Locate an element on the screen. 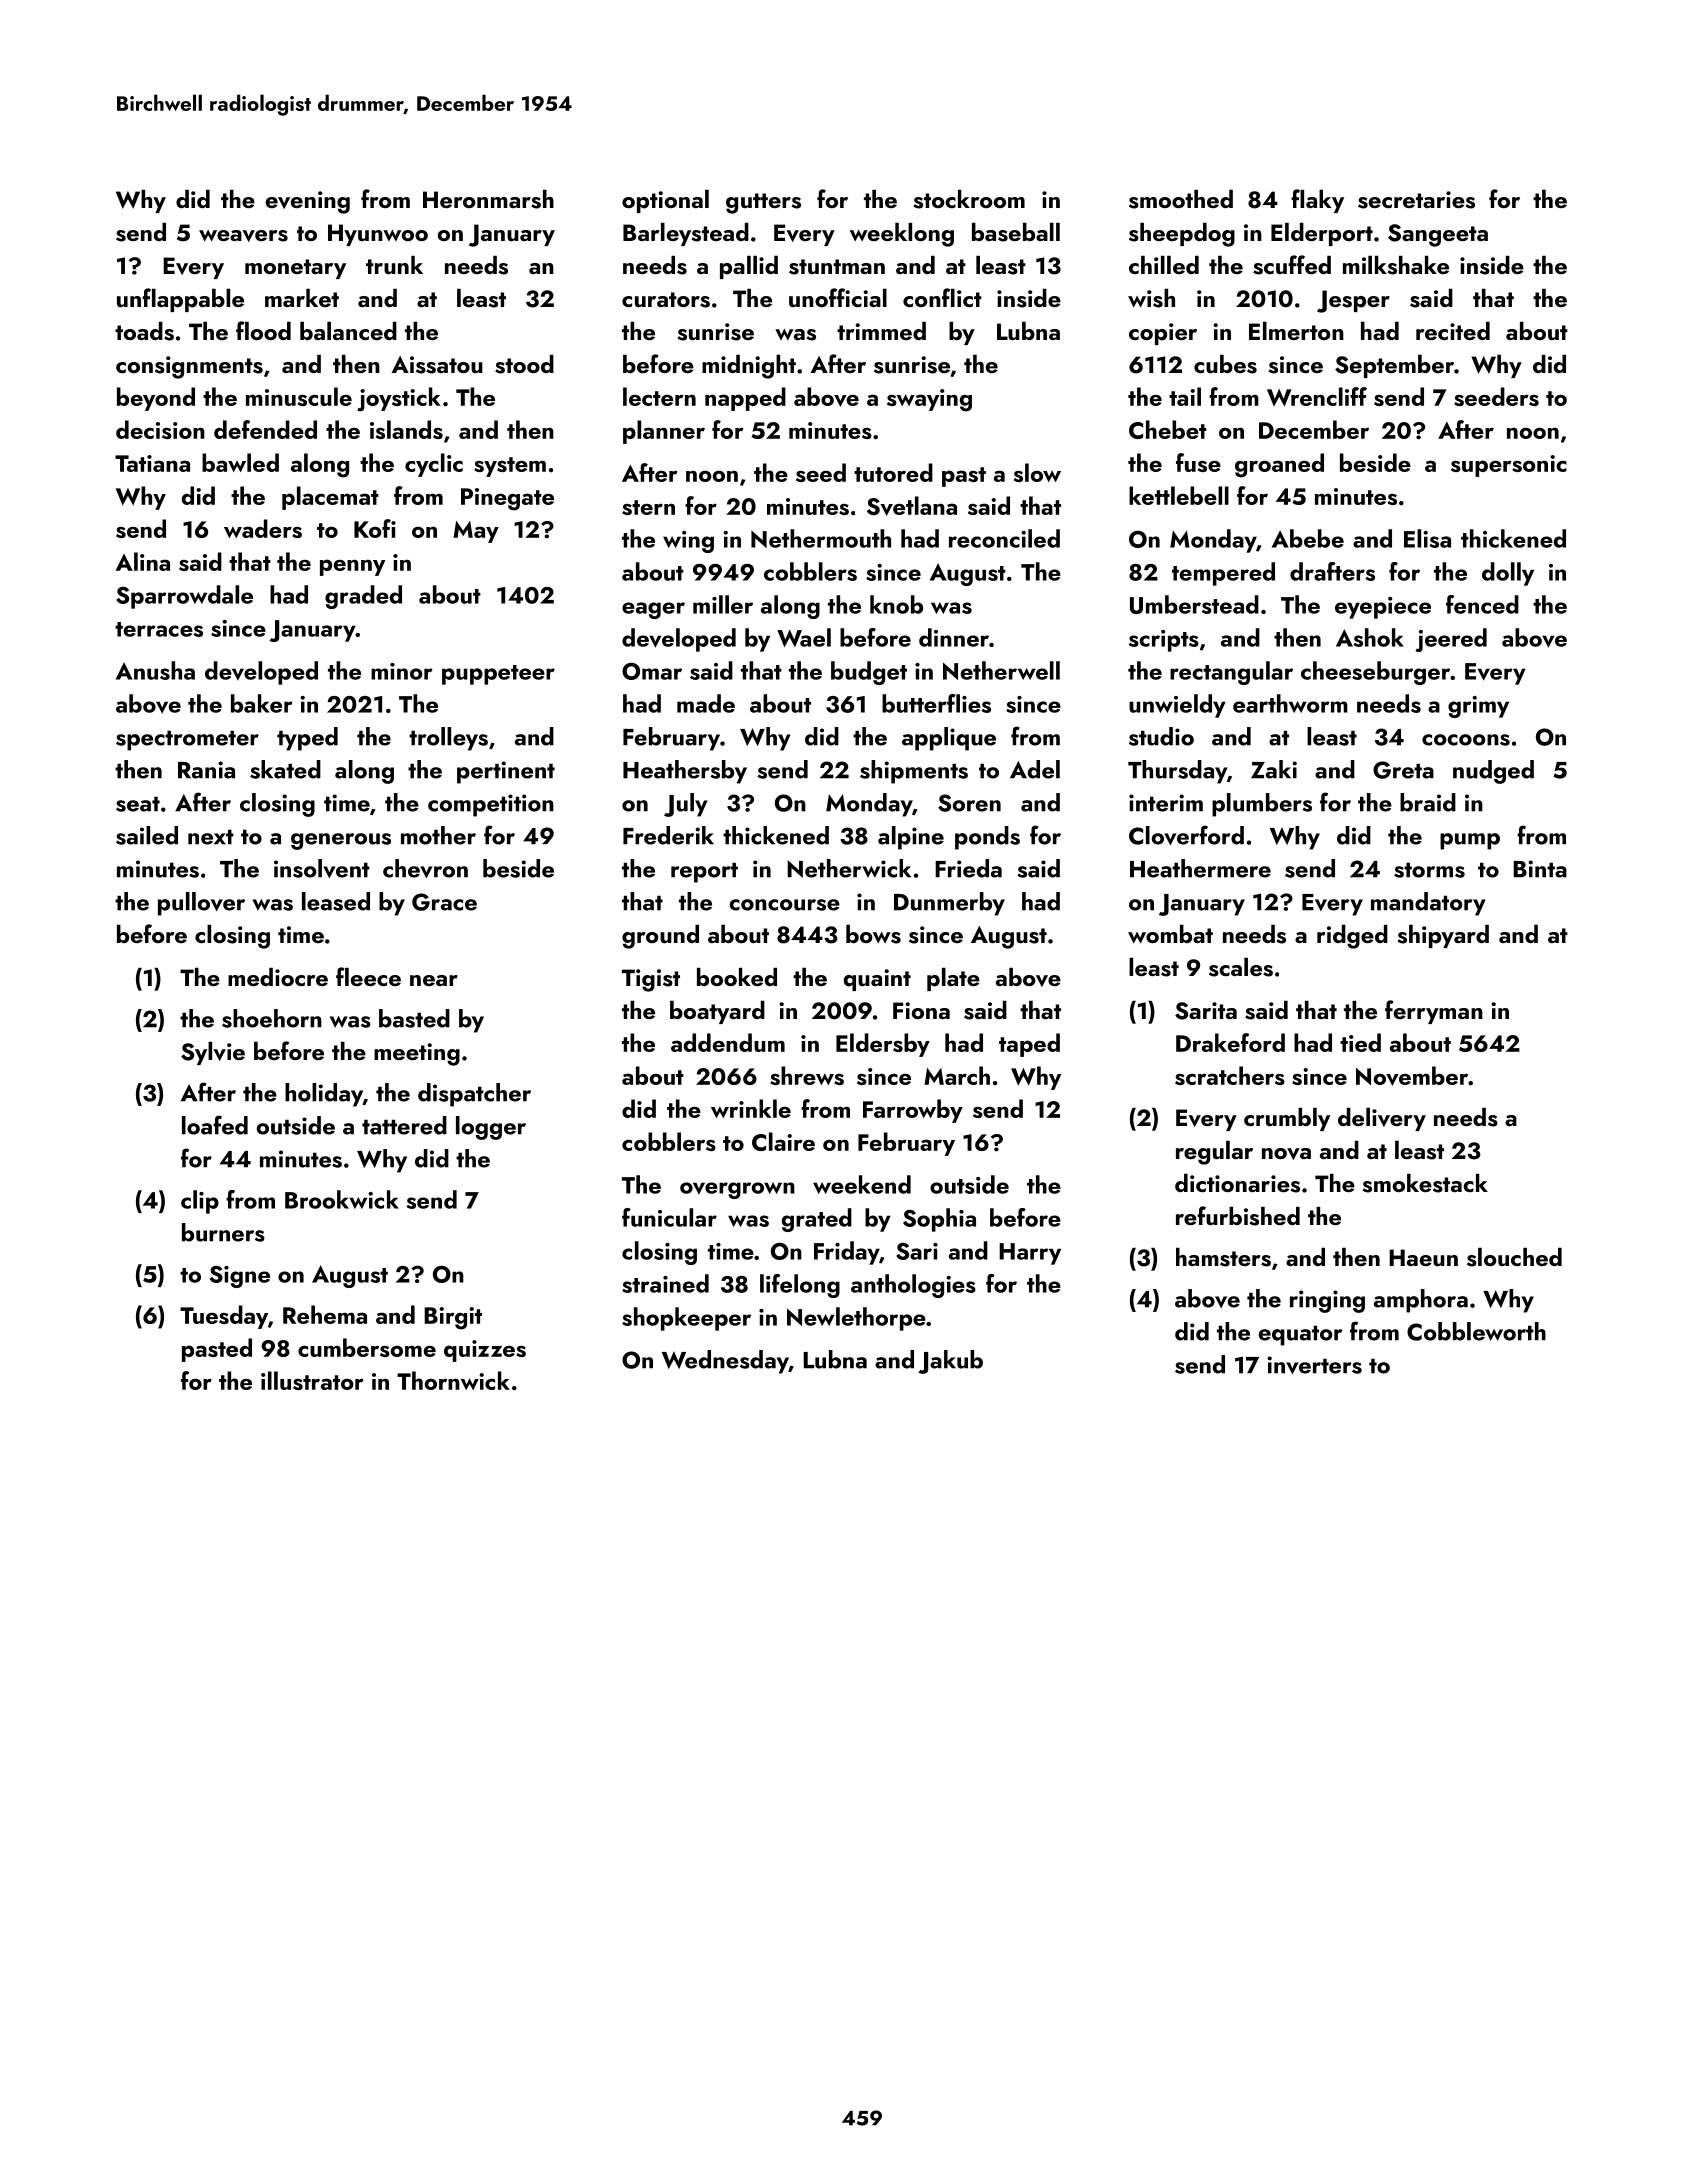  Sophia is located at coordinates (939, 1220).
